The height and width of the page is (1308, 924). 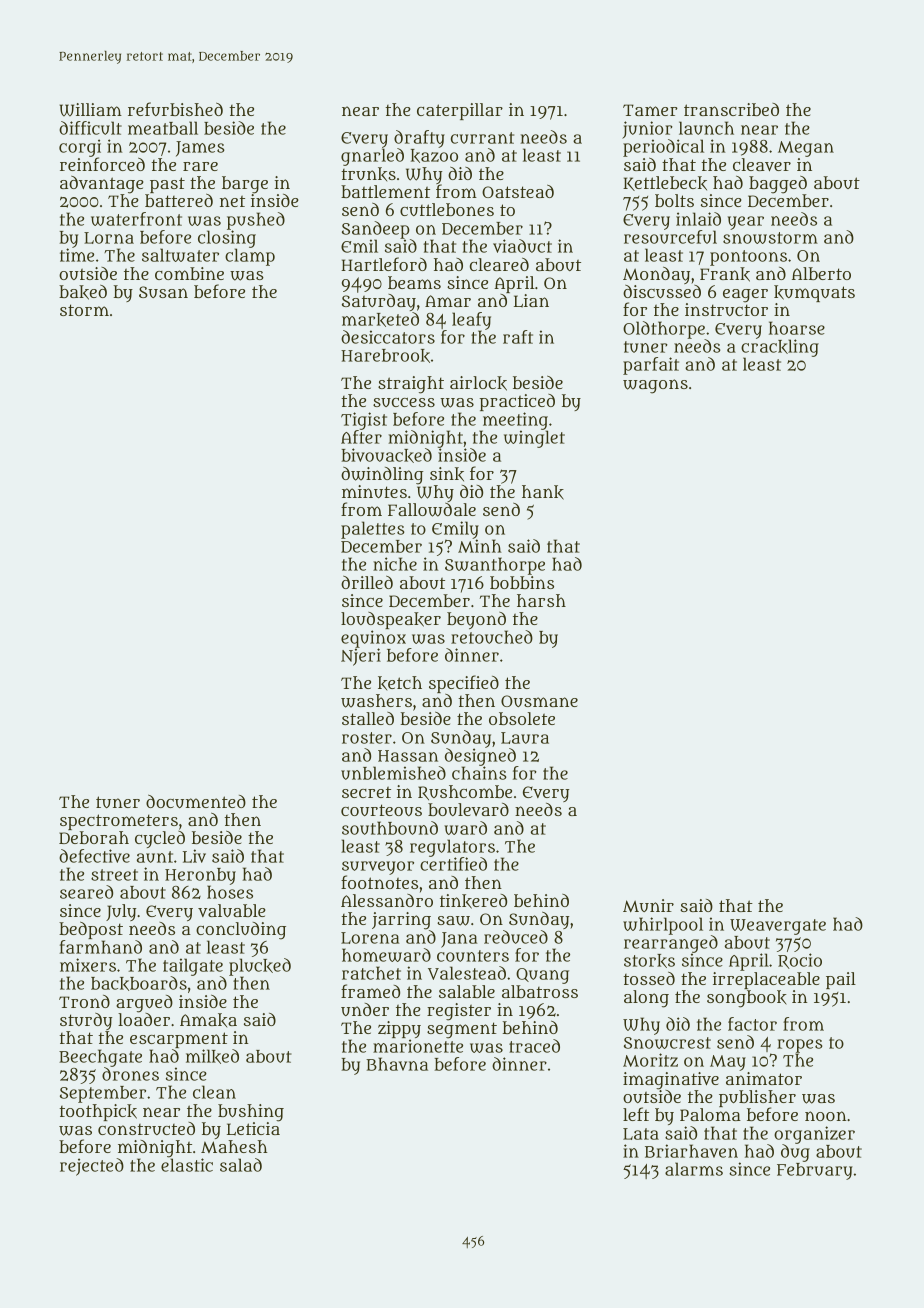 I want to click on harsh, so click(x=541, y=600).
